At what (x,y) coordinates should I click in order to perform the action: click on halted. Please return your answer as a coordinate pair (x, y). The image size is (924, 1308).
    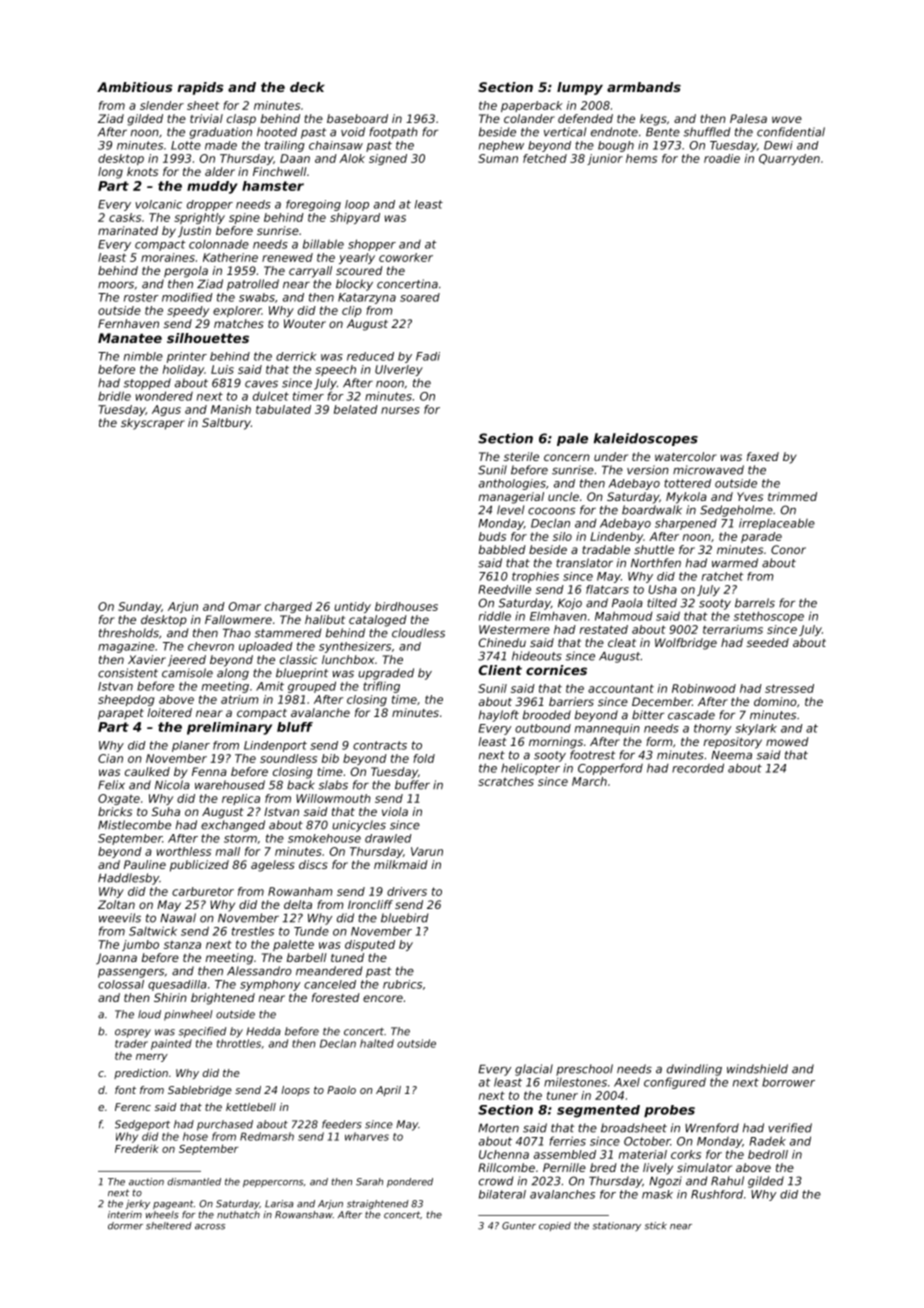
    Looking at the image, I should click on (377, 1043).
